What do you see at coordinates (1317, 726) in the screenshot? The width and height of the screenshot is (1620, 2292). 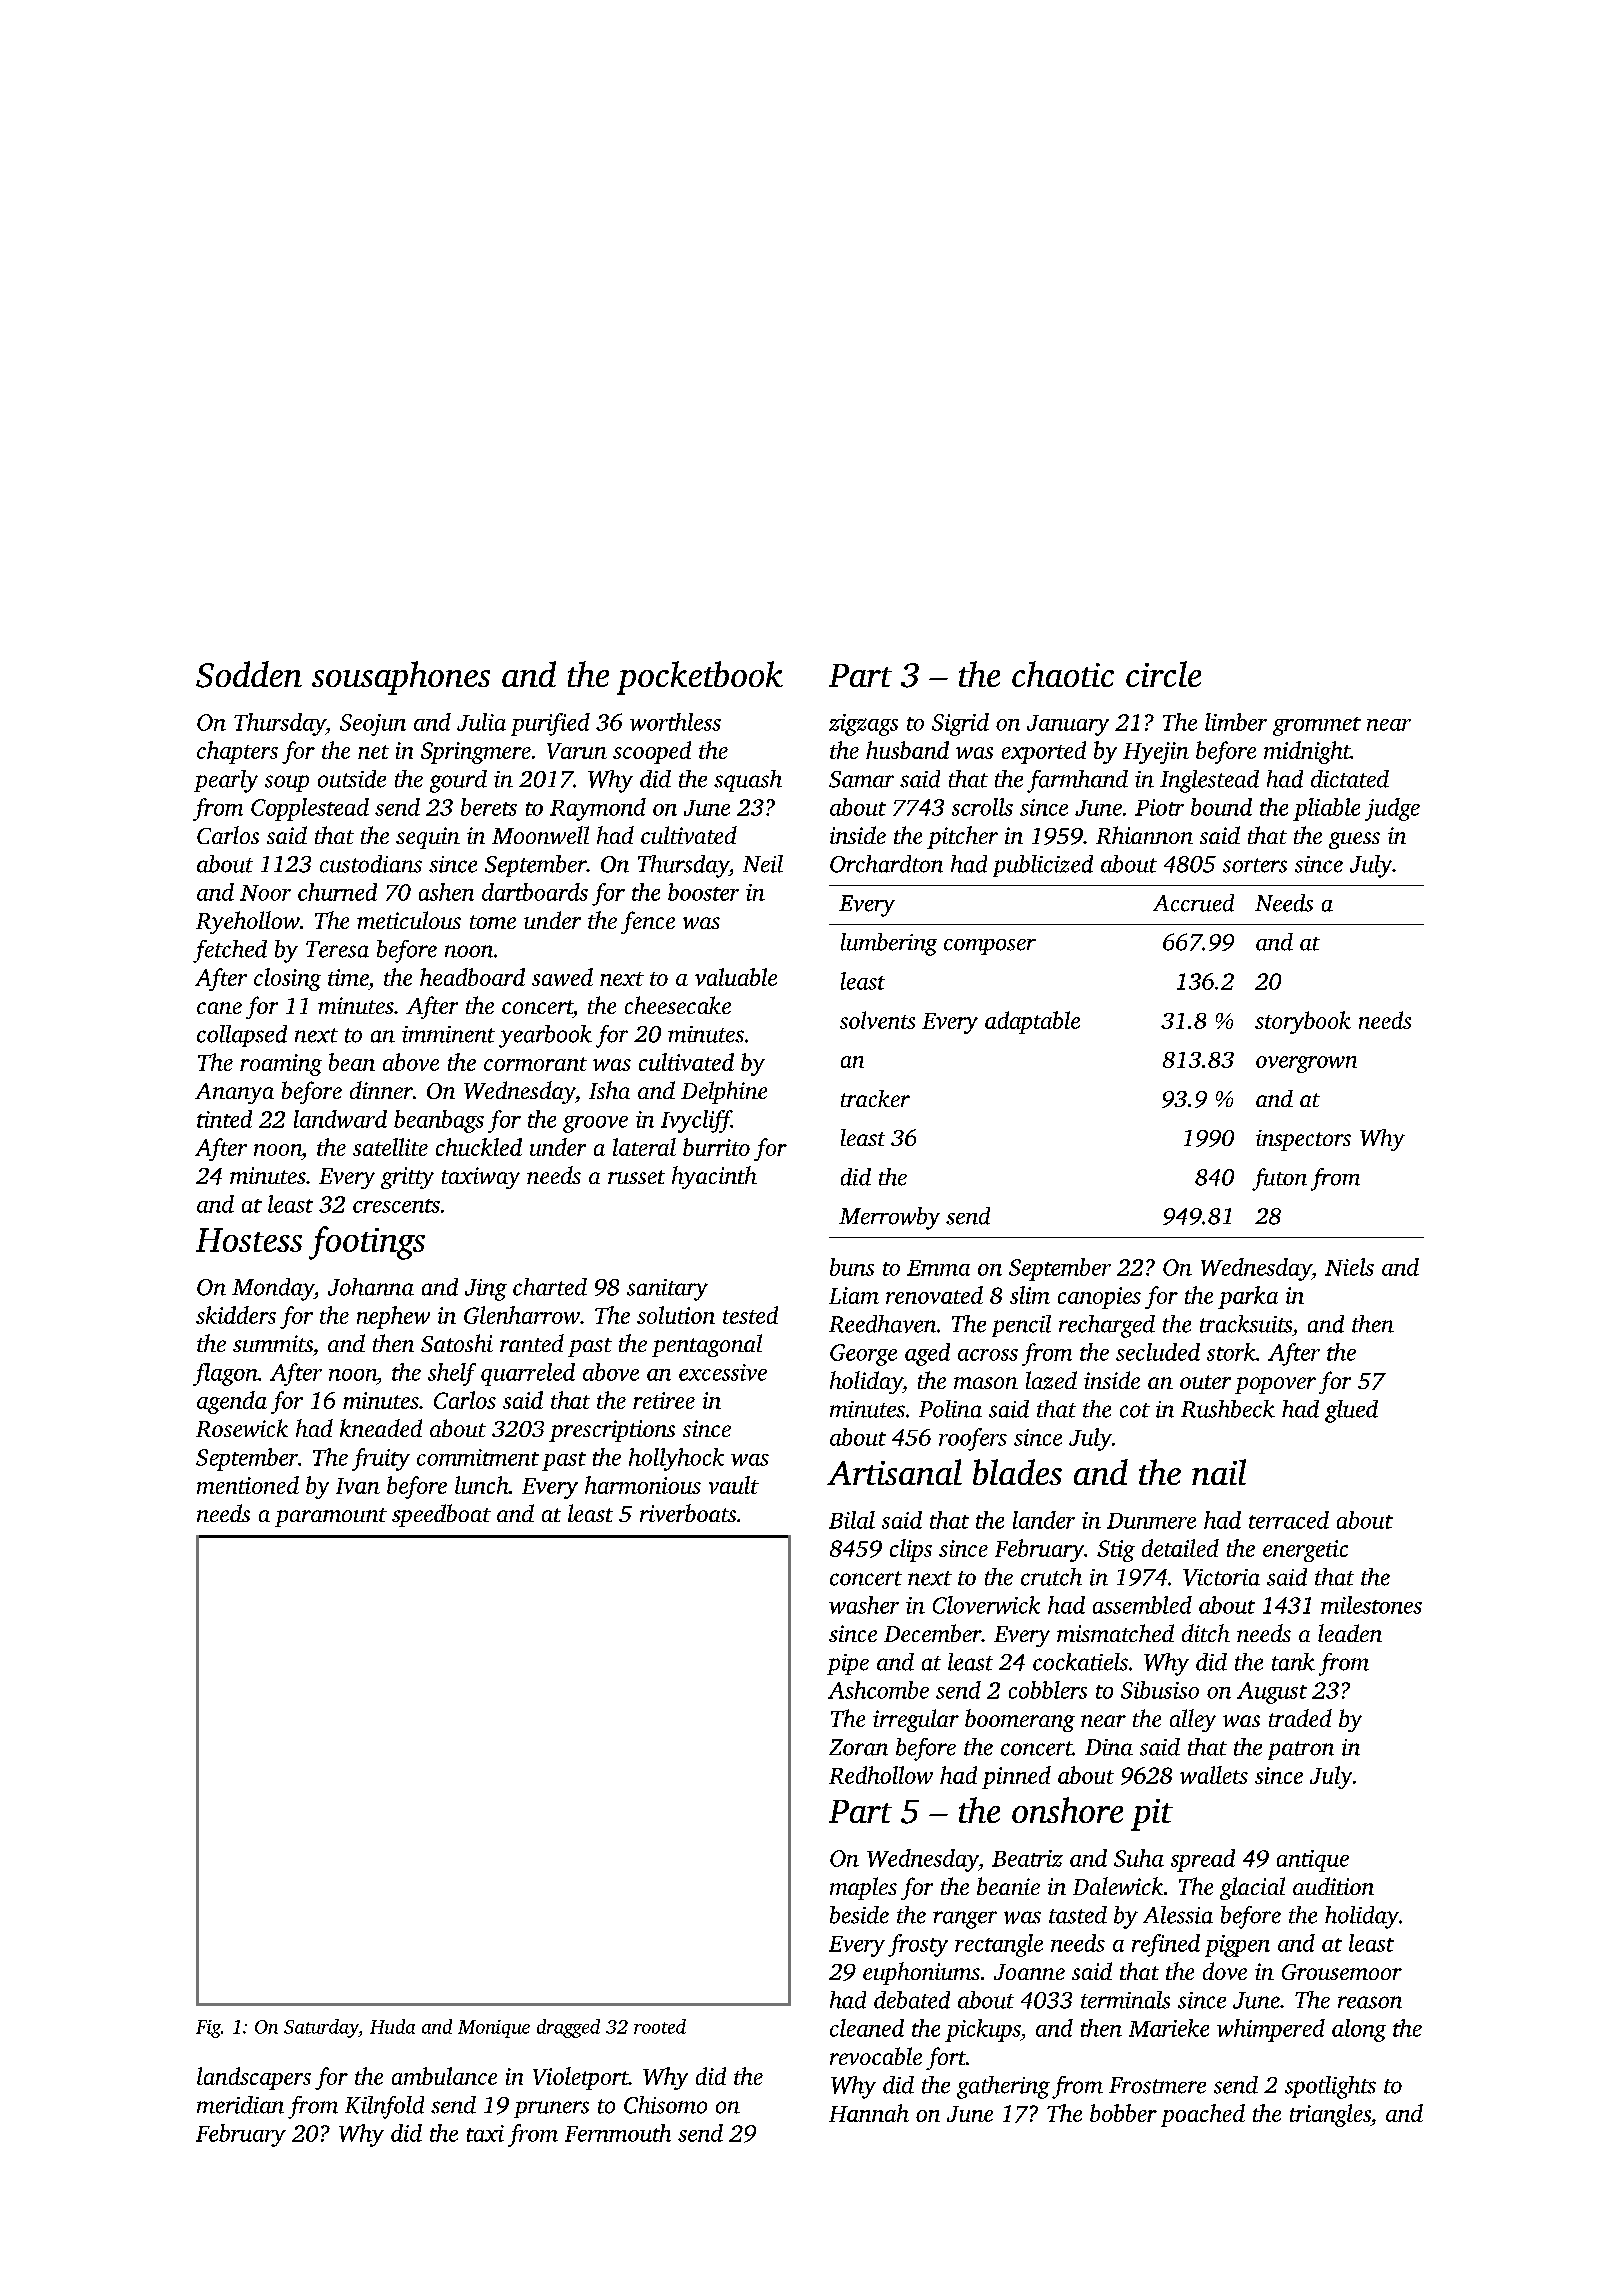 I see `grommet` at bounding box center [1317, 726].
